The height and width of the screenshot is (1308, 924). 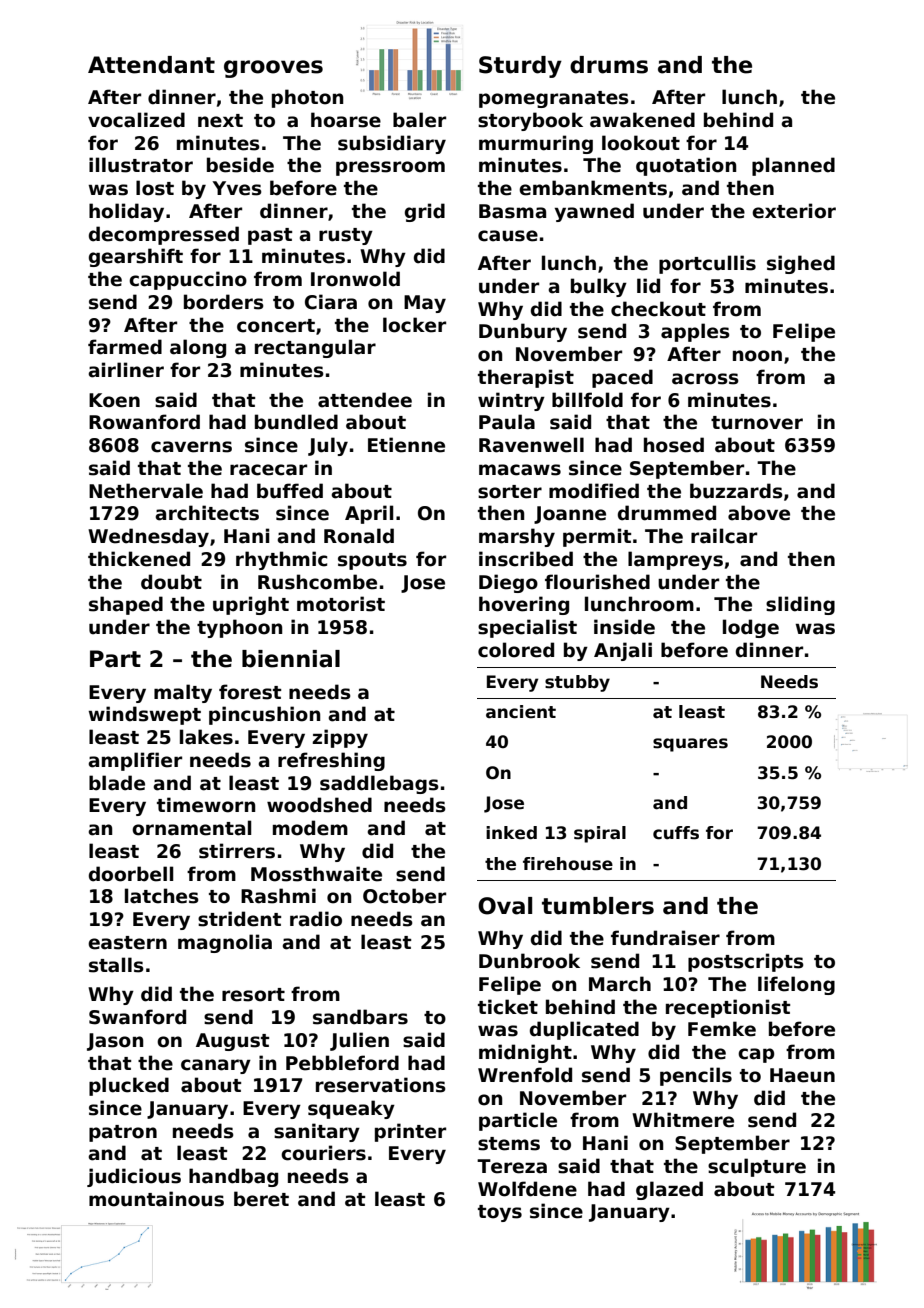 I want to click on duplicated, so click(x=584, y=1030).
